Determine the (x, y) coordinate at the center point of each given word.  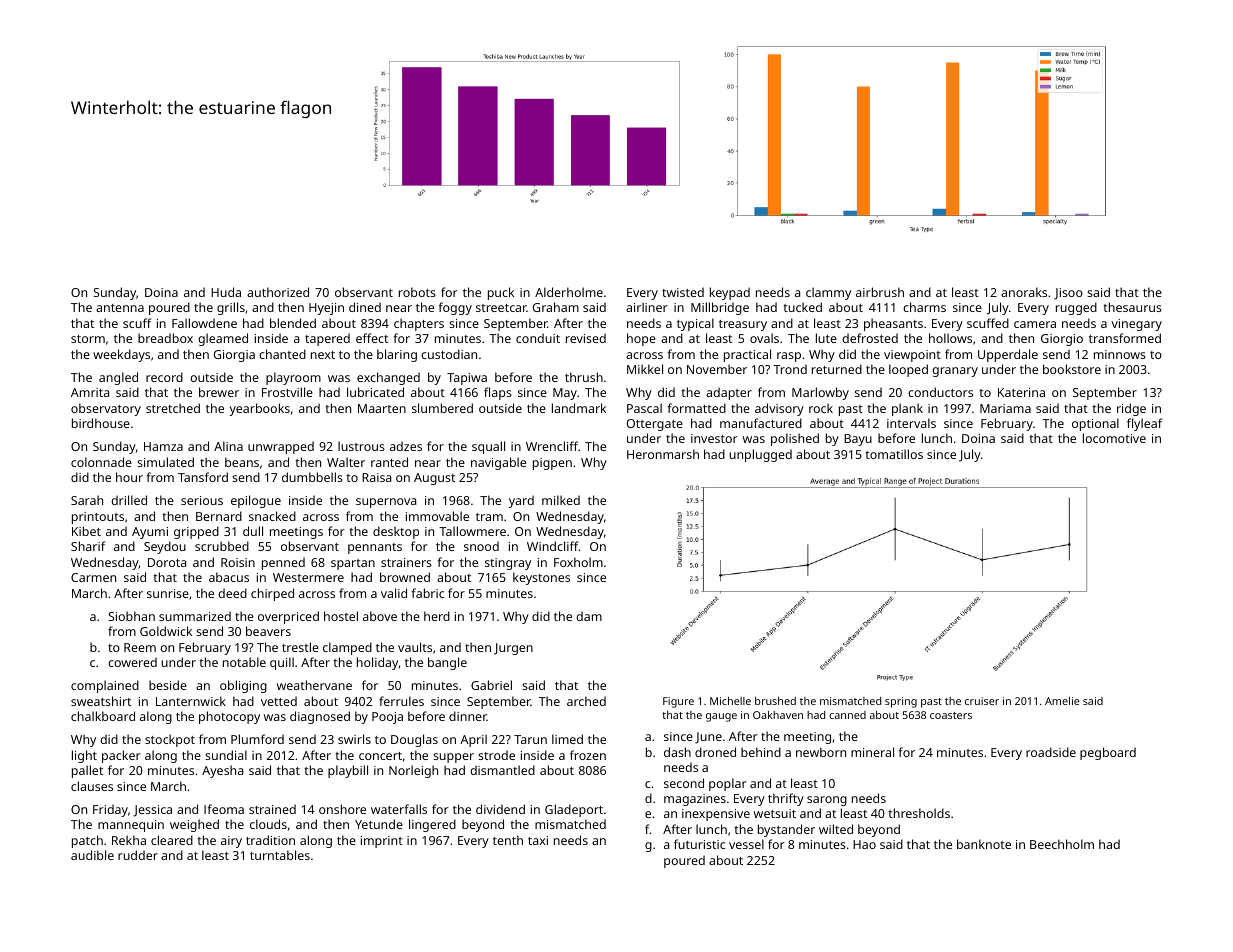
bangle (447, 663)
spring (901, 702)
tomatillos (894, 454)
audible (92, 855)
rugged (1076, 308)
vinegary (1136, 325)
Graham (556, 307)
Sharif (88, 546)
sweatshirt (101, 701)
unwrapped (281, 447)
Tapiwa (467, 379)
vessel (746, 844)
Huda (226, 292)
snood (481, 546)
